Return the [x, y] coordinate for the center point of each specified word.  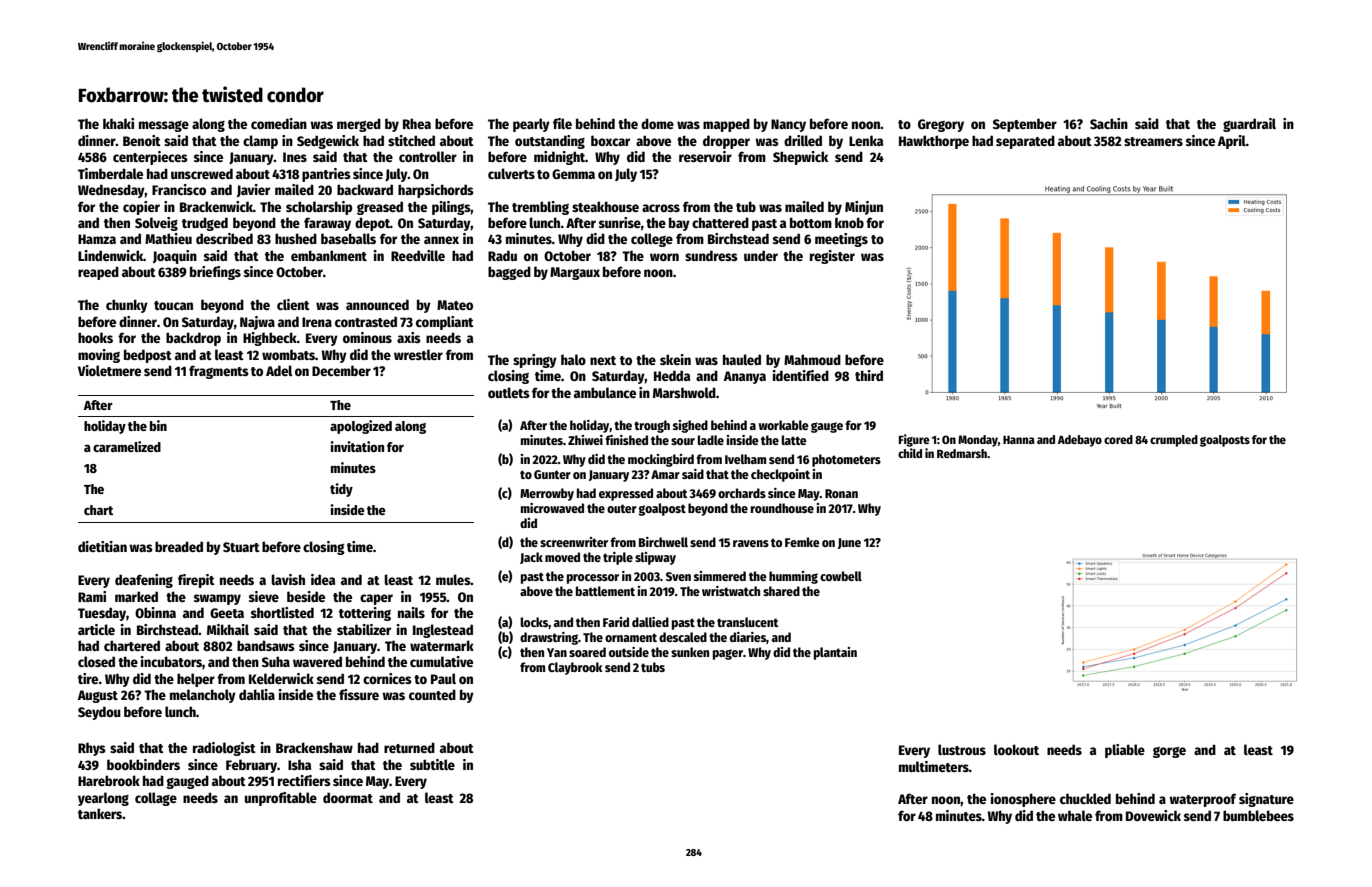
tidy [341, 490]
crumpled [1174, 441]
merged [359, 125]
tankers [100, 813]
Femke [802, 542]
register [832, 257]
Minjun [864, 208]
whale [1075, 815]
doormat [348, 797]
